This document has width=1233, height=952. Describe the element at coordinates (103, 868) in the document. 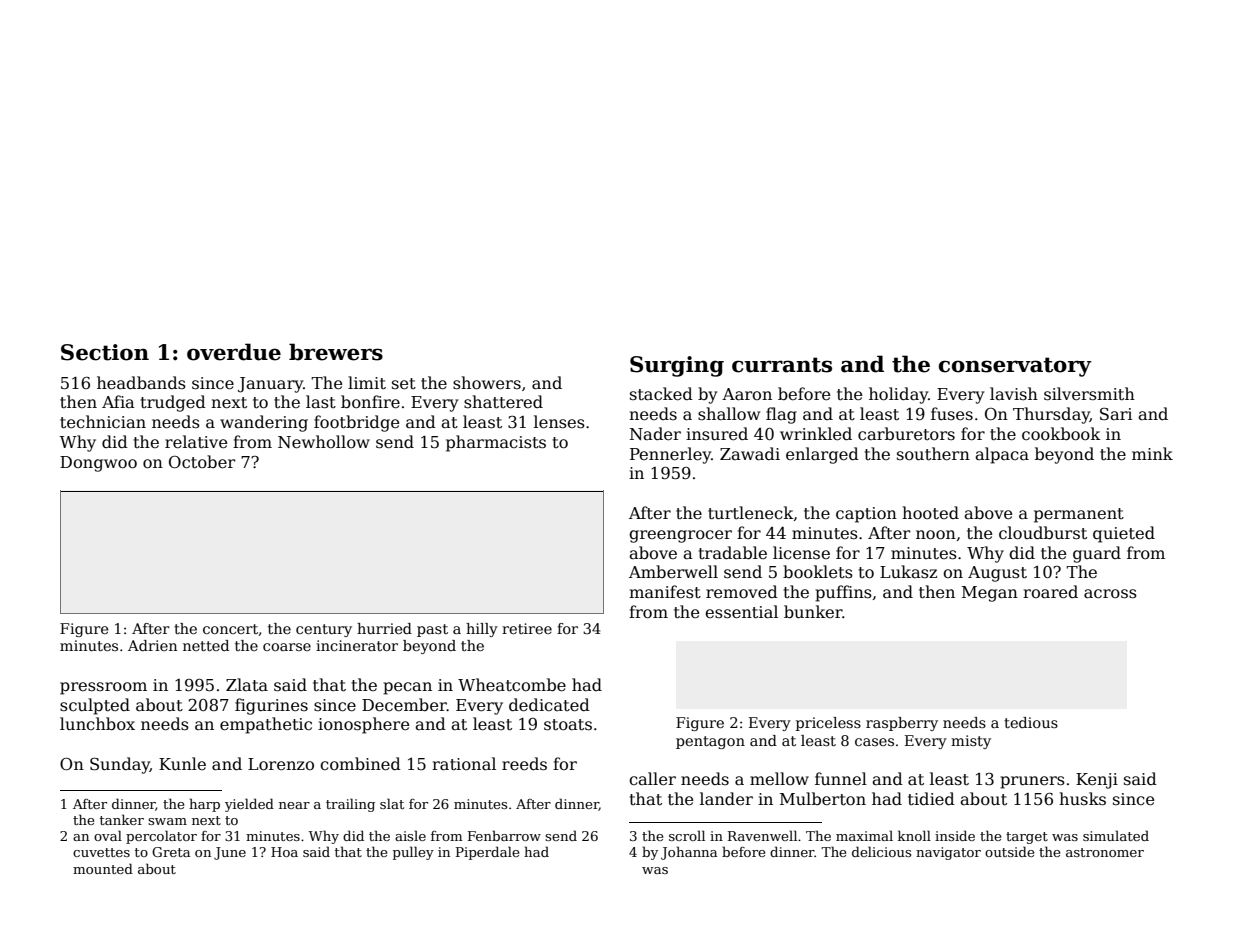

I see `mounted` at that location.
